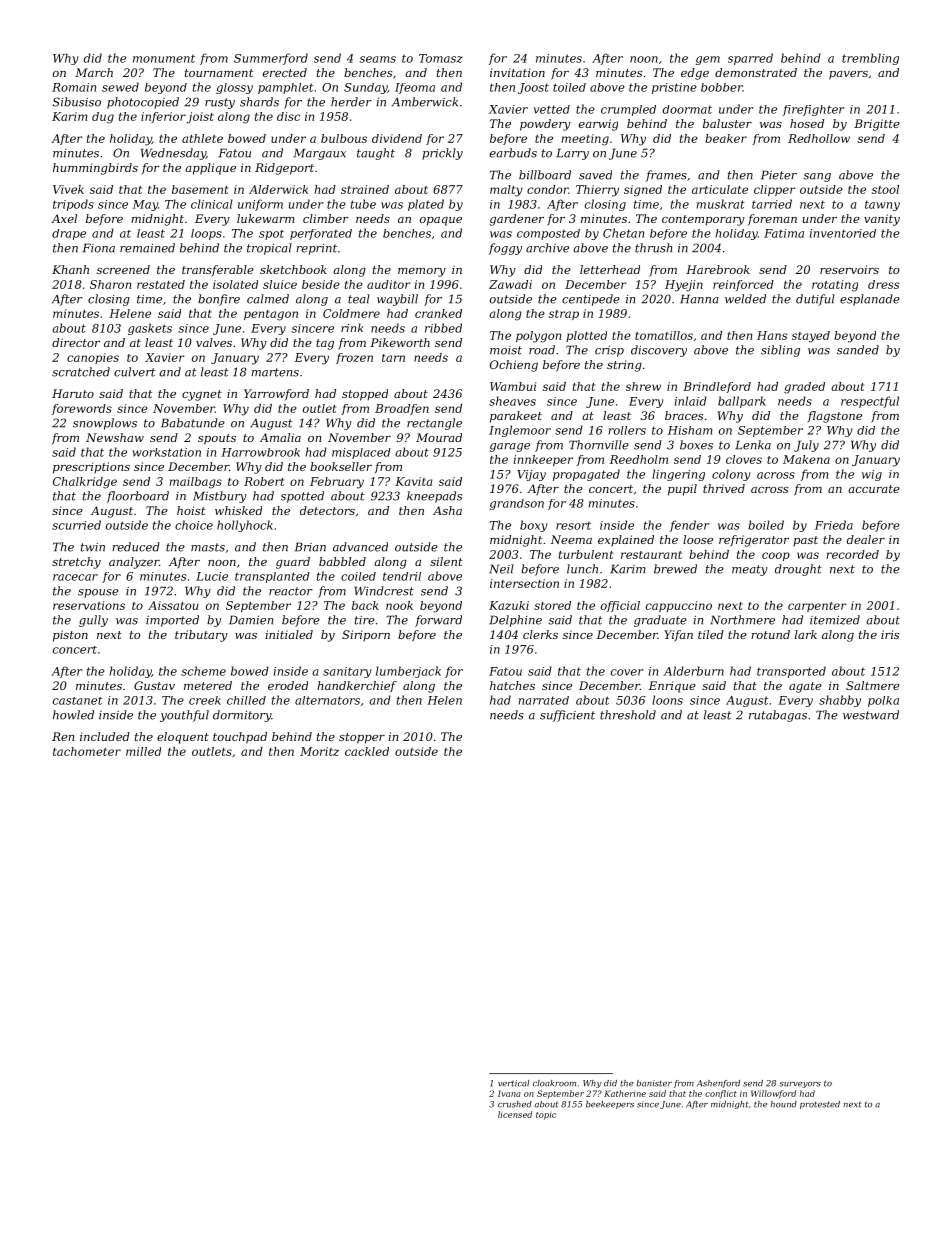  Describe the element at coordinates (866, 539) in the page. I see `dealer` at that location.
